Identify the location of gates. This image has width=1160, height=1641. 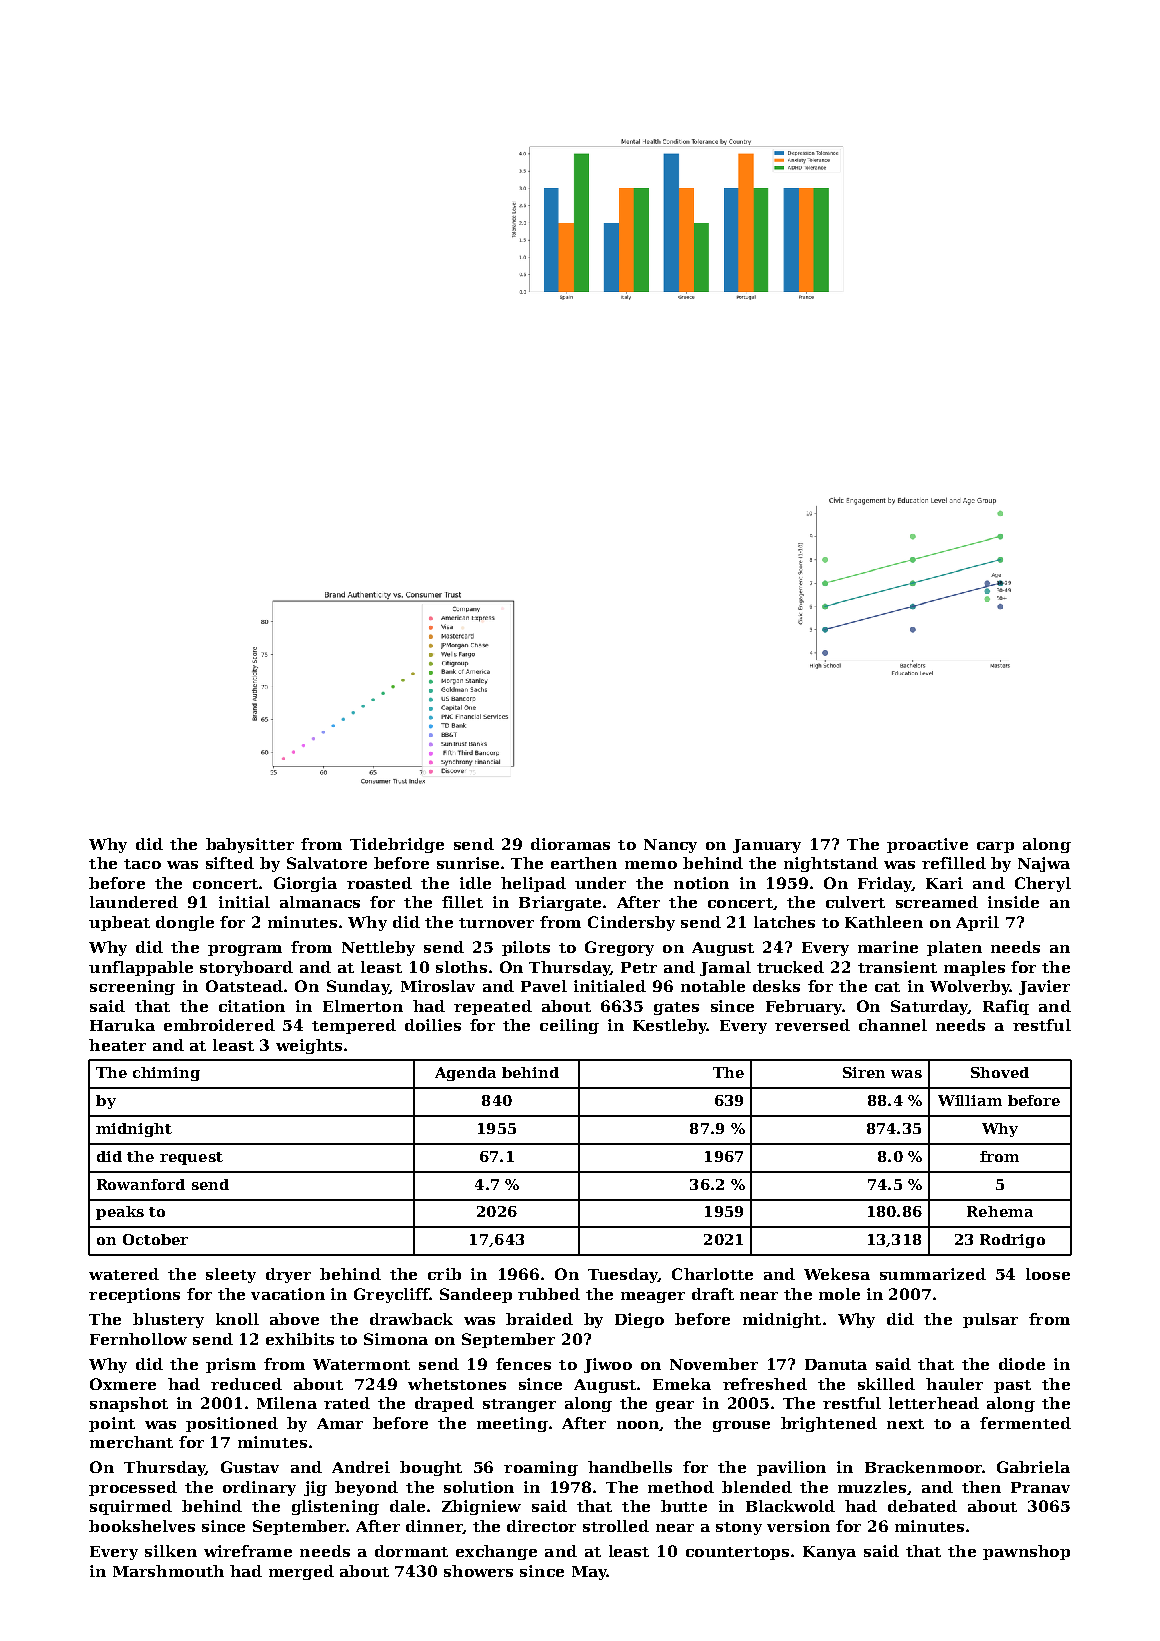
(676, 1008).
